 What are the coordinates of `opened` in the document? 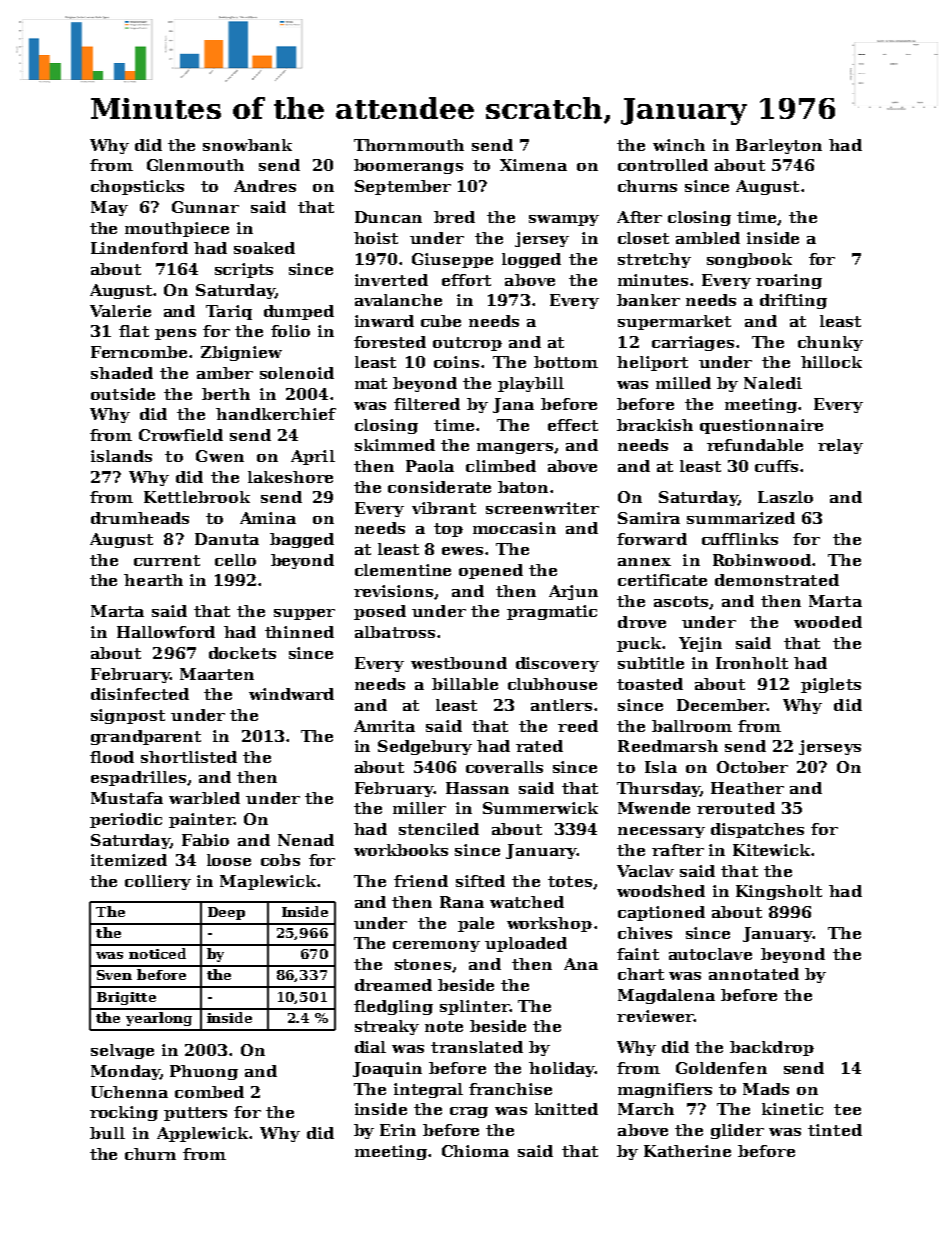 It's located at (491, 571).
